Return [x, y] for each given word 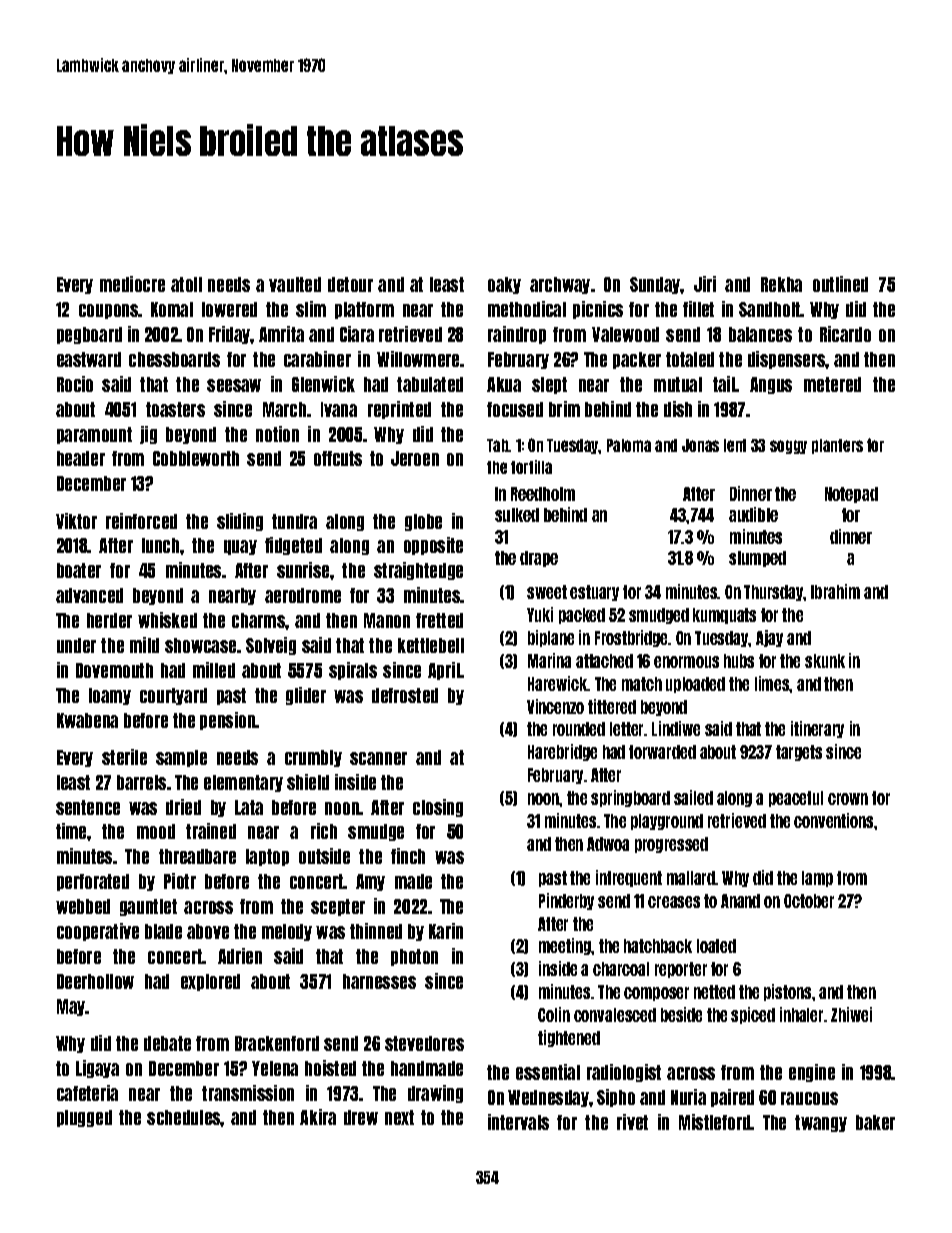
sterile [124, 757]
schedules [184, 1117]
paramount [94, 435]
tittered [612, 706]
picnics [598, 310]
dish [678, 409]
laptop [267, 857]
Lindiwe [676, 728]
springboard [630, 798]
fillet [698, 309]
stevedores [424, 1043]
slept [549, 385]
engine [812, 1073]
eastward [89, 359]
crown [848, 799]
